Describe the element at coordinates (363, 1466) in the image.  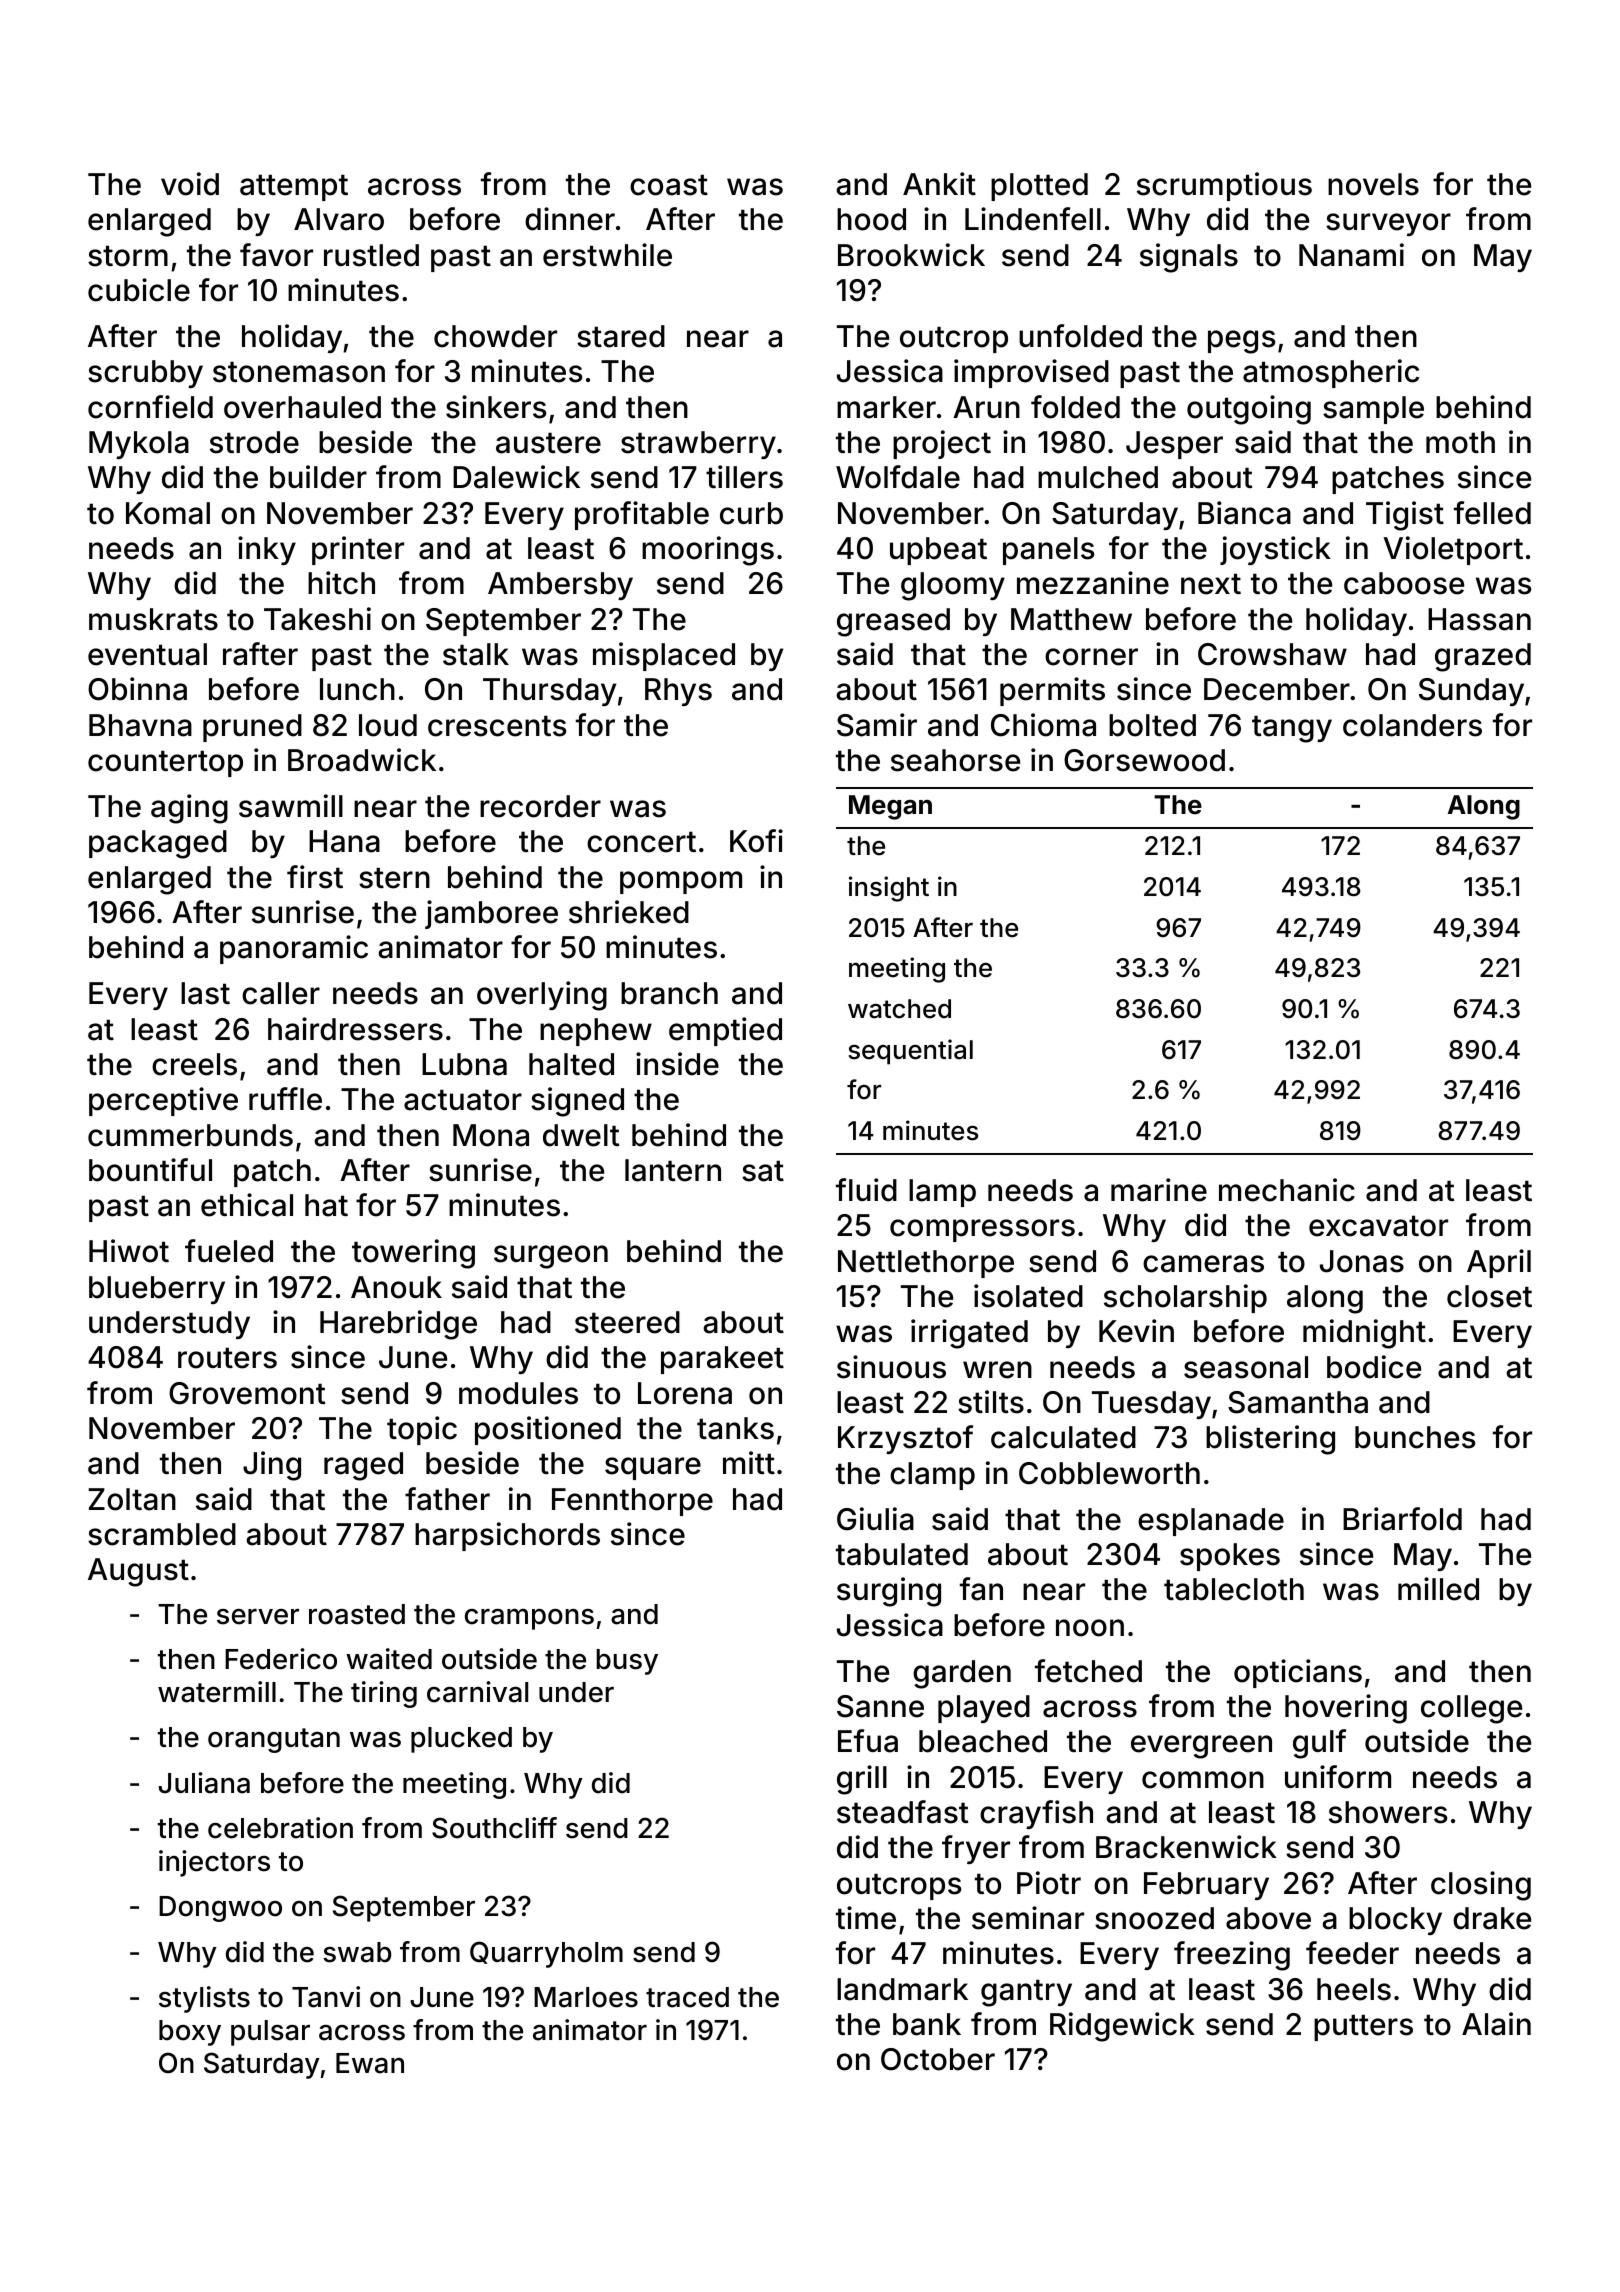
I see `raged` at that location.
